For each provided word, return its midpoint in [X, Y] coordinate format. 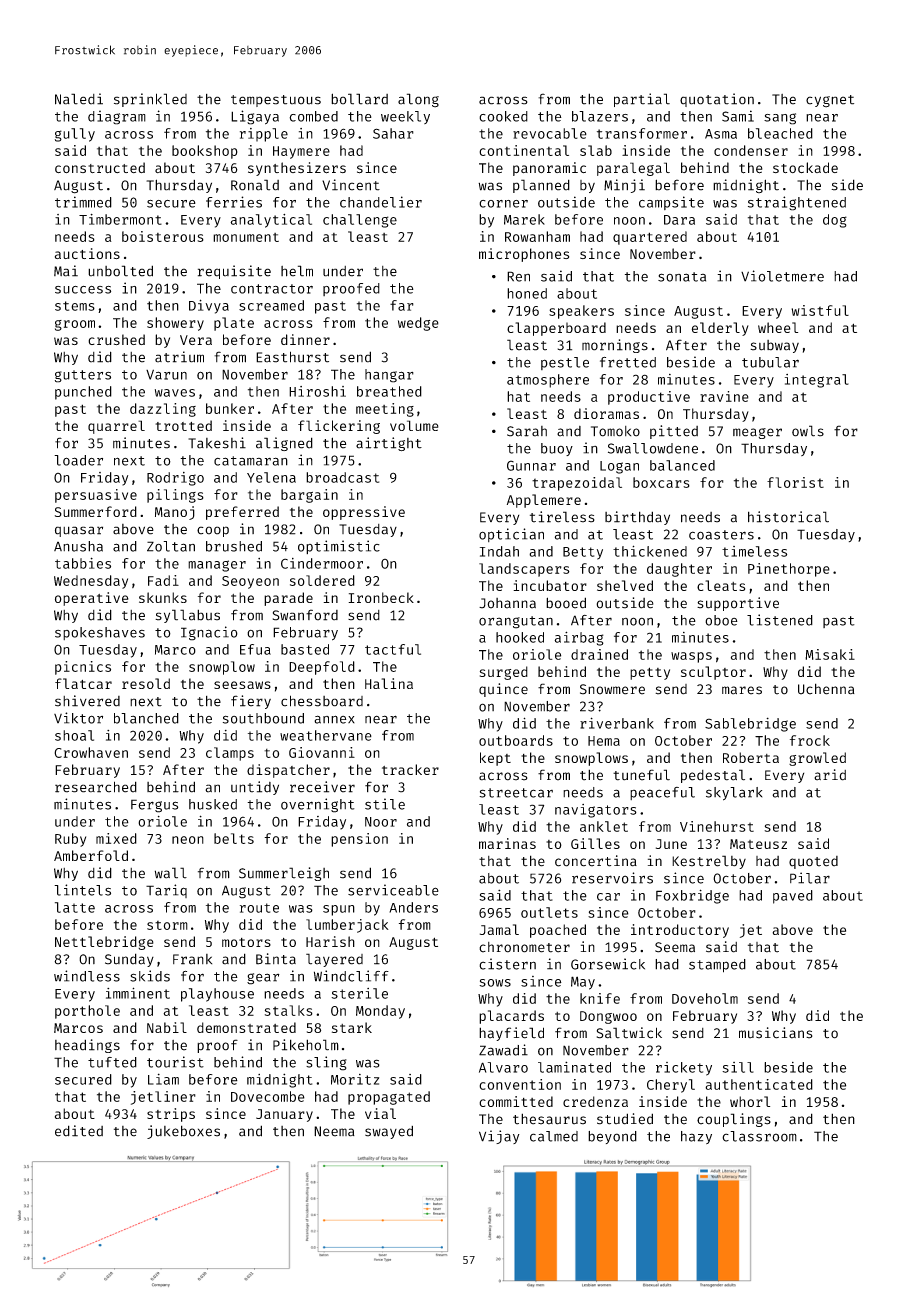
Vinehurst [717, 826]
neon [188, 840]
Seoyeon [250, 582]
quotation [717, 100]
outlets [549, 912]
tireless [562, 517]
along [418, 100]
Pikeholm [306, 1045]
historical [788, 517]
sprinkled [150, 100]
